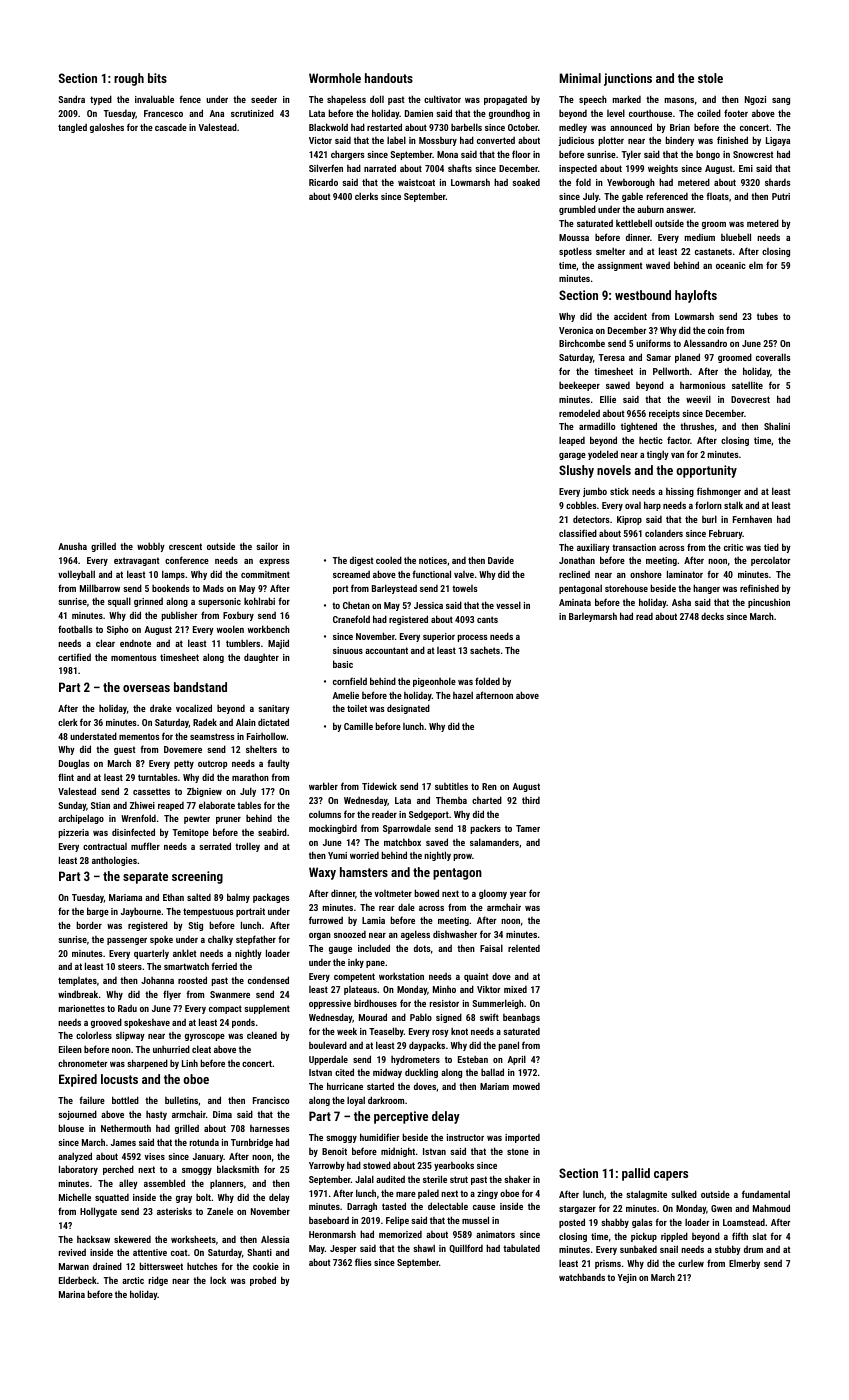  What do you see at coordinates (130, 1036) in the page?
I see `slipway` at bounding box center [130, 1036].
